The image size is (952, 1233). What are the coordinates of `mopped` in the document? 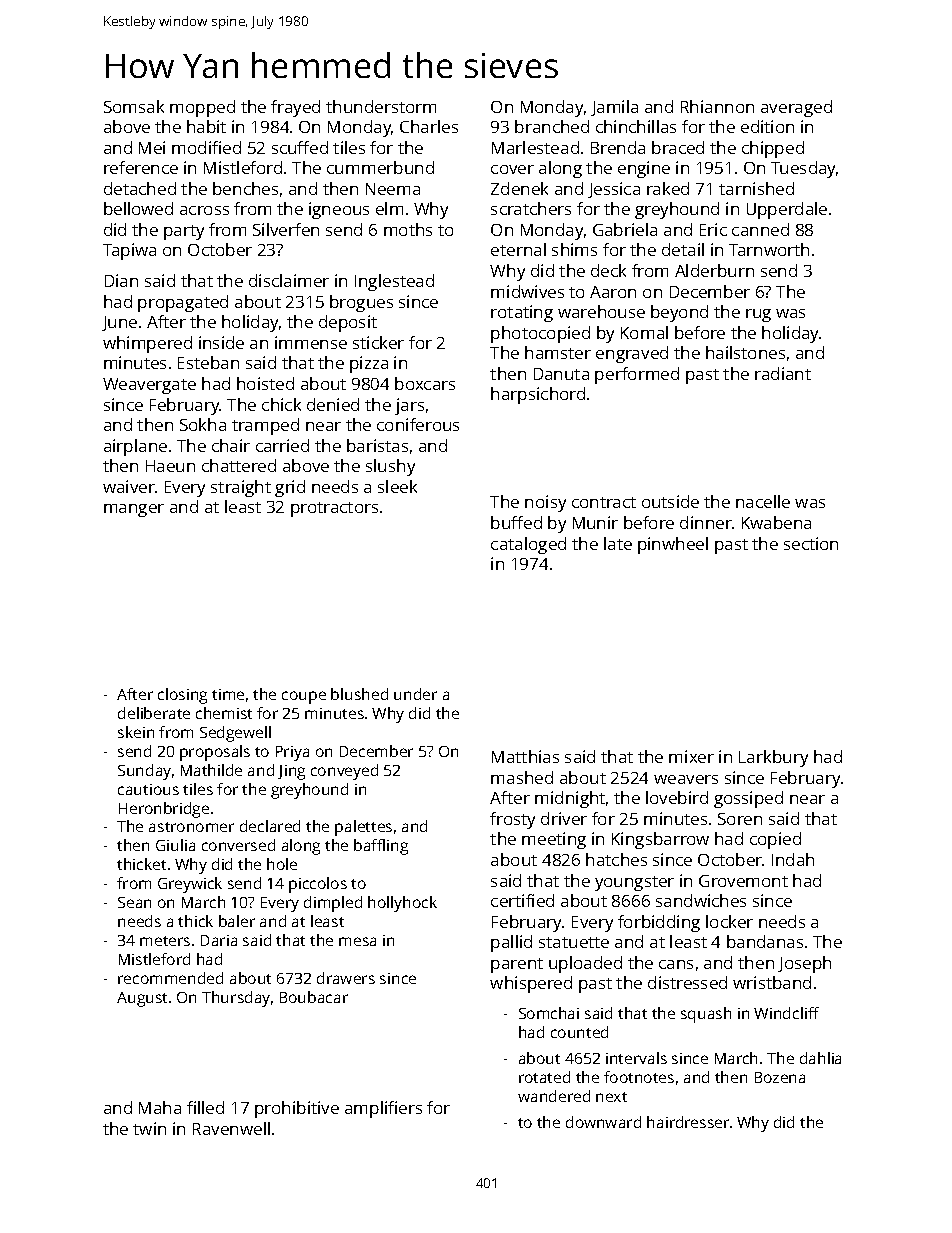 It's located at (202, 108).
